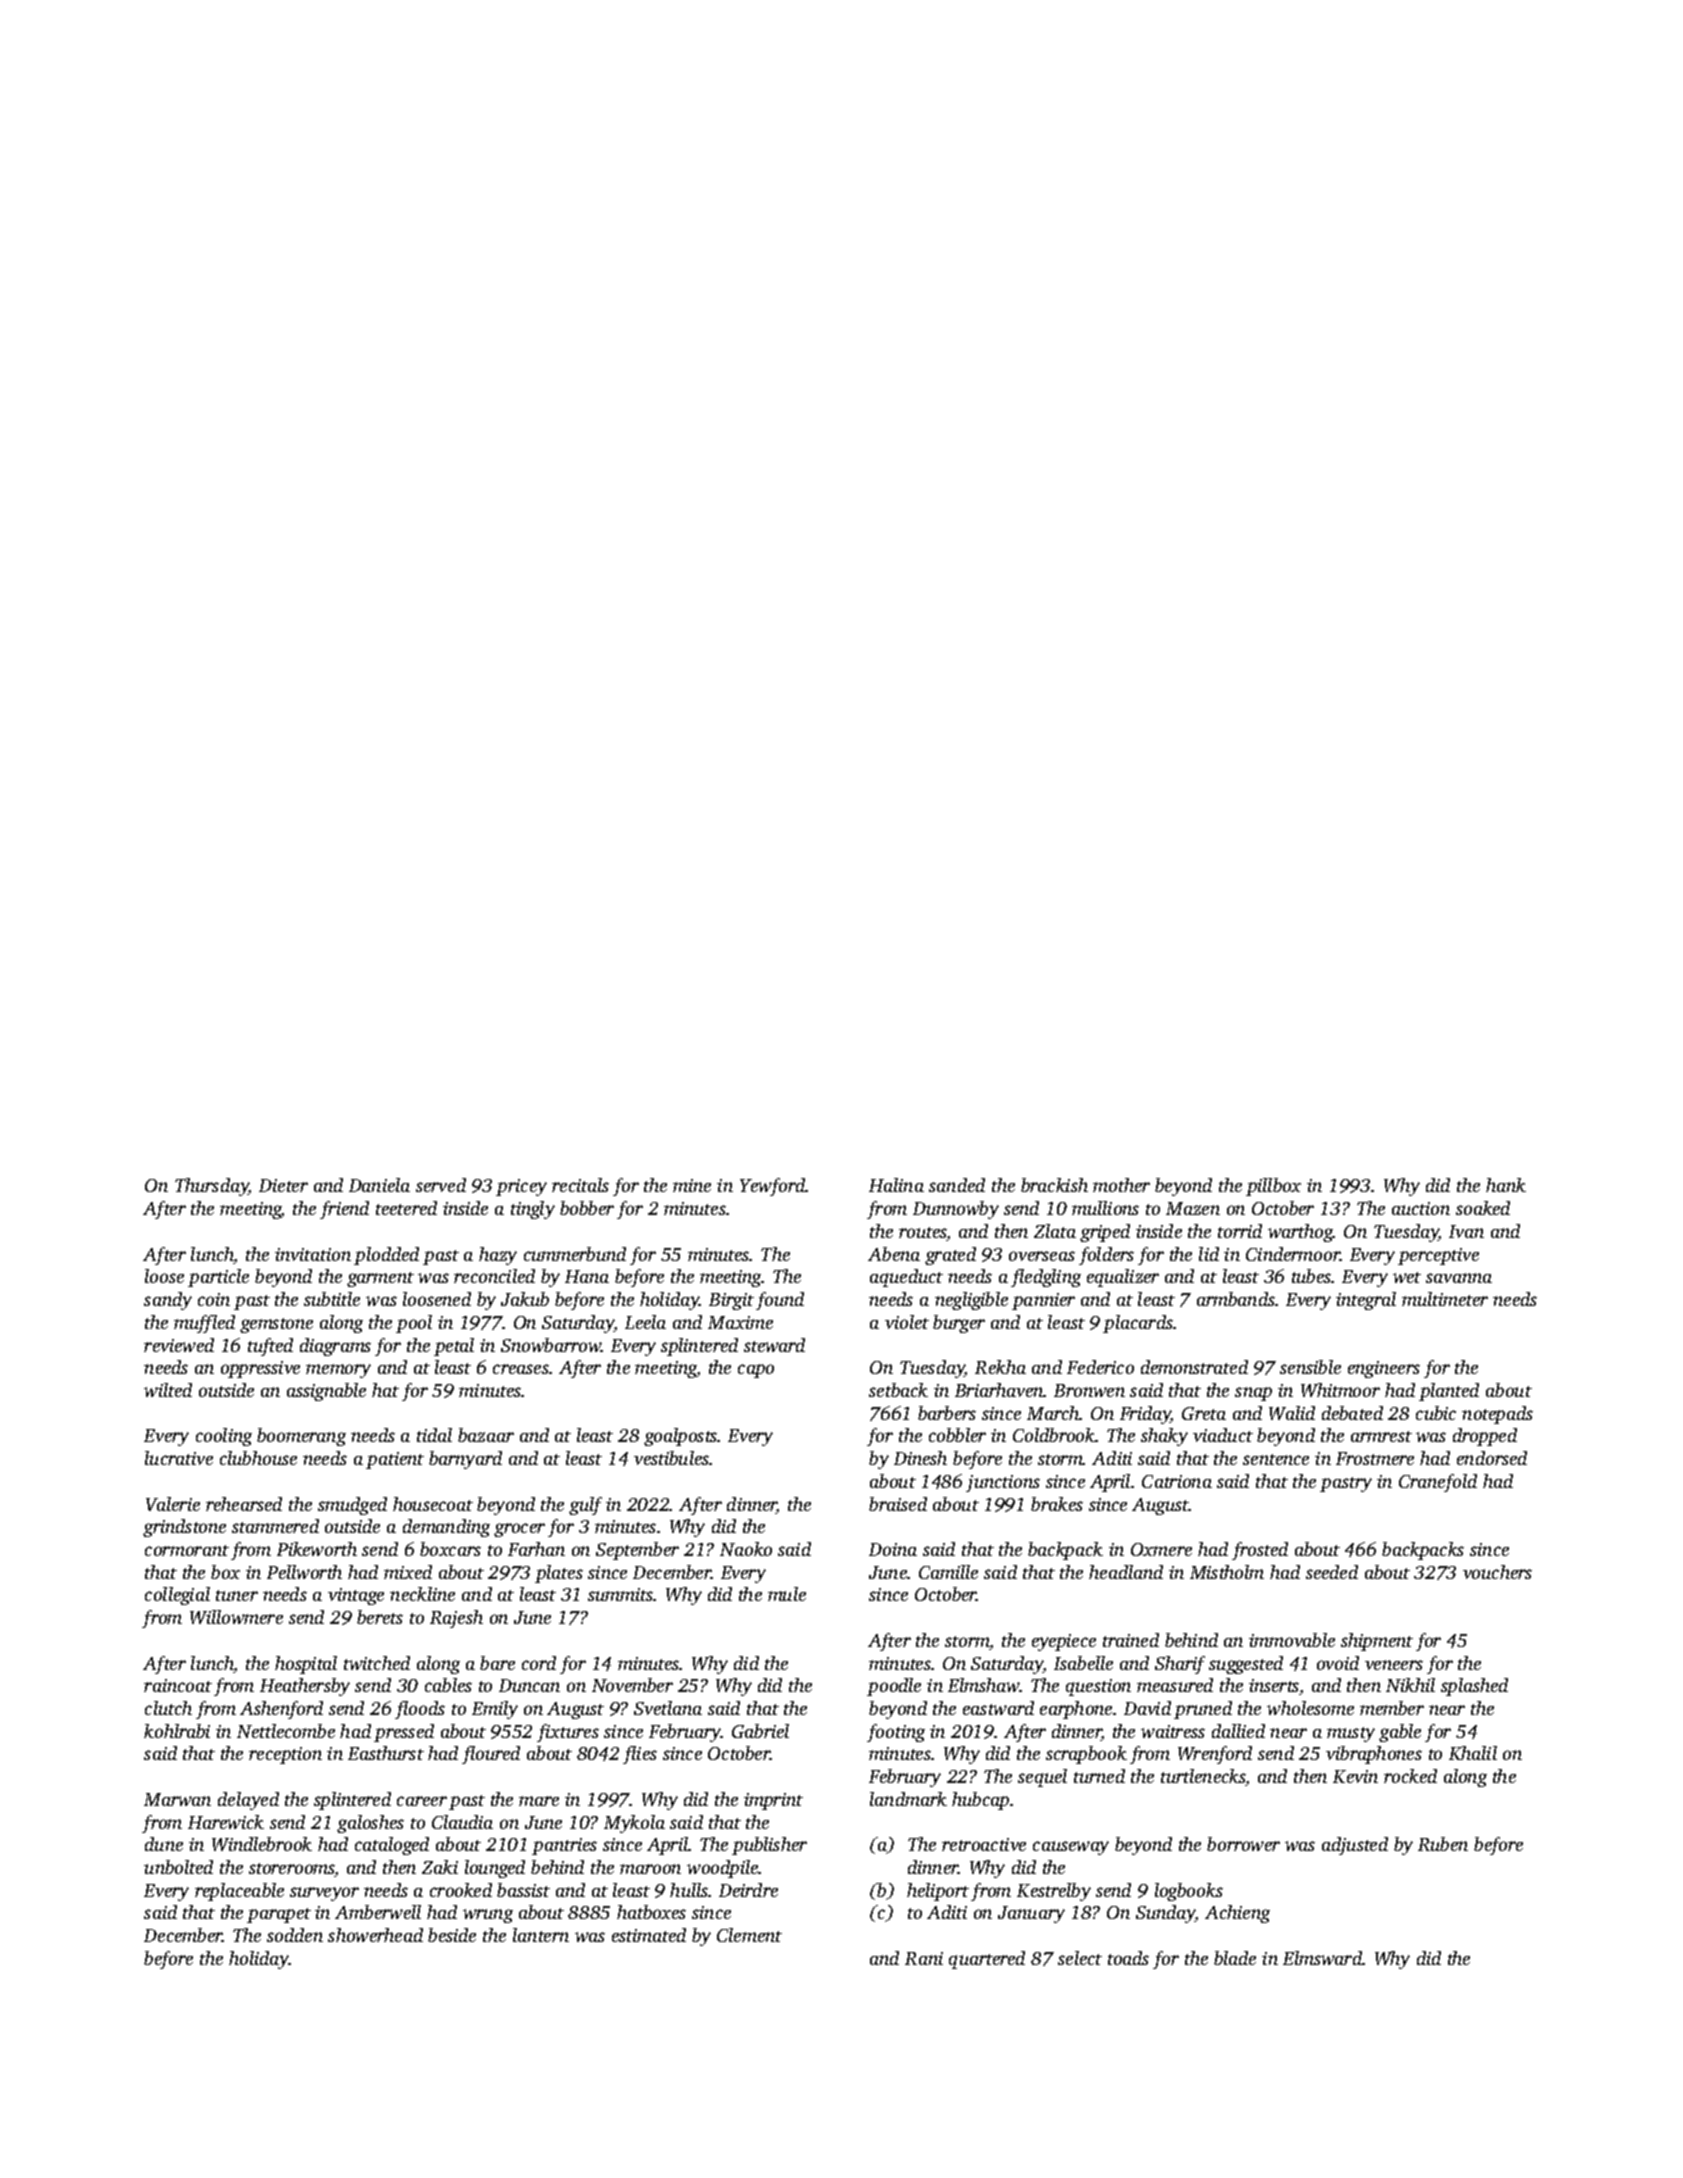 The width and height of the image is (1683, 2178). What do you see at coordinates (1384, 1369) in the image?
I see `engineers` at bounding box center [1384, 1369].
